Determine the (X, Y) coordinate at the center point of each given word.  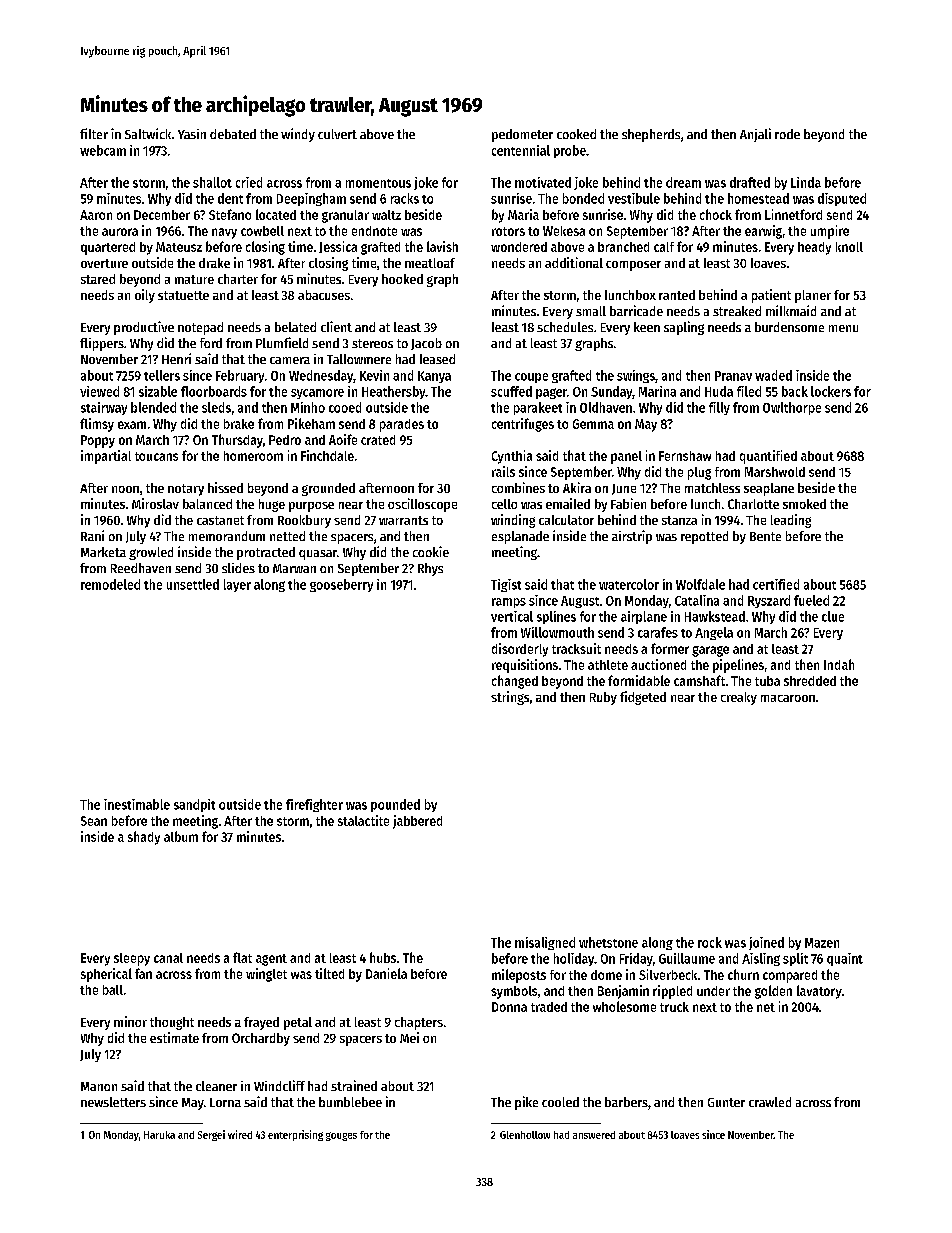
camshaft (699, 680)
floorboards (214, 391)
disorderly (520, 650)
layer (237, 585)
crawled (770, 1102)
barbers (626, 1102)
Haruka (159, 1135)
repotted (704, 537)
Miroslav (155, 503)
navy (224, 233)
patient (771, 296)
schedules (565, 327)
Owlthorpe (792, 408)
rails (503, 471)
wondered (519, 247)
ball (113, 990)
